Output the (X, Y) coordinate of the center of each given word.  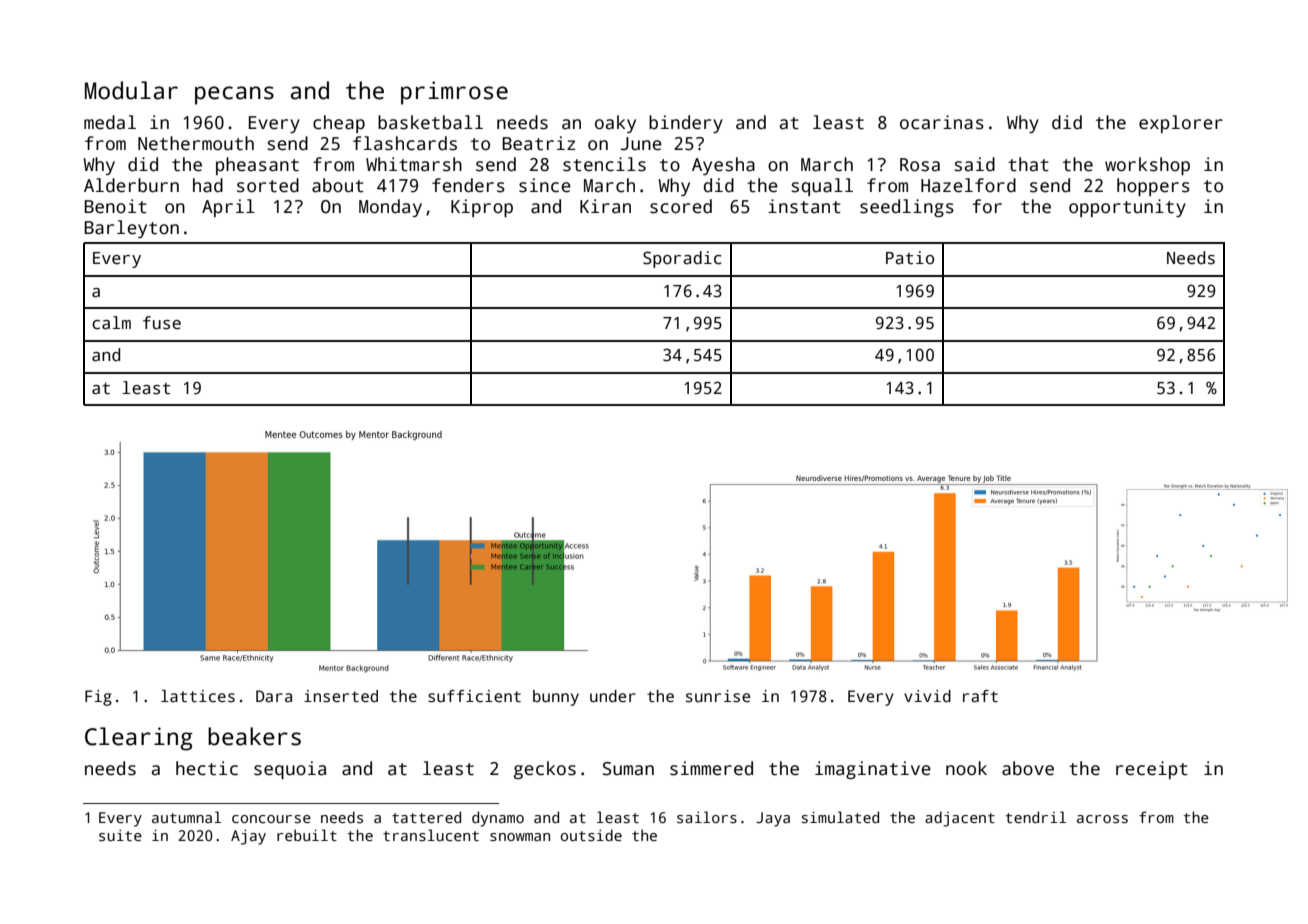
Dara (274, 696)
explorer (1181, 124)
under (613, 696)
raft (980, 696)
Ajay (248, 837)
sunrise (718, 696)
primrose (454, 93)
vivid (927, 696)
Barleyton (131, 229)
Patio (910, 258)
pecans (234, 95)
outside (591, 835)
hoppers (1153, 187)
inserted (341, 696)
